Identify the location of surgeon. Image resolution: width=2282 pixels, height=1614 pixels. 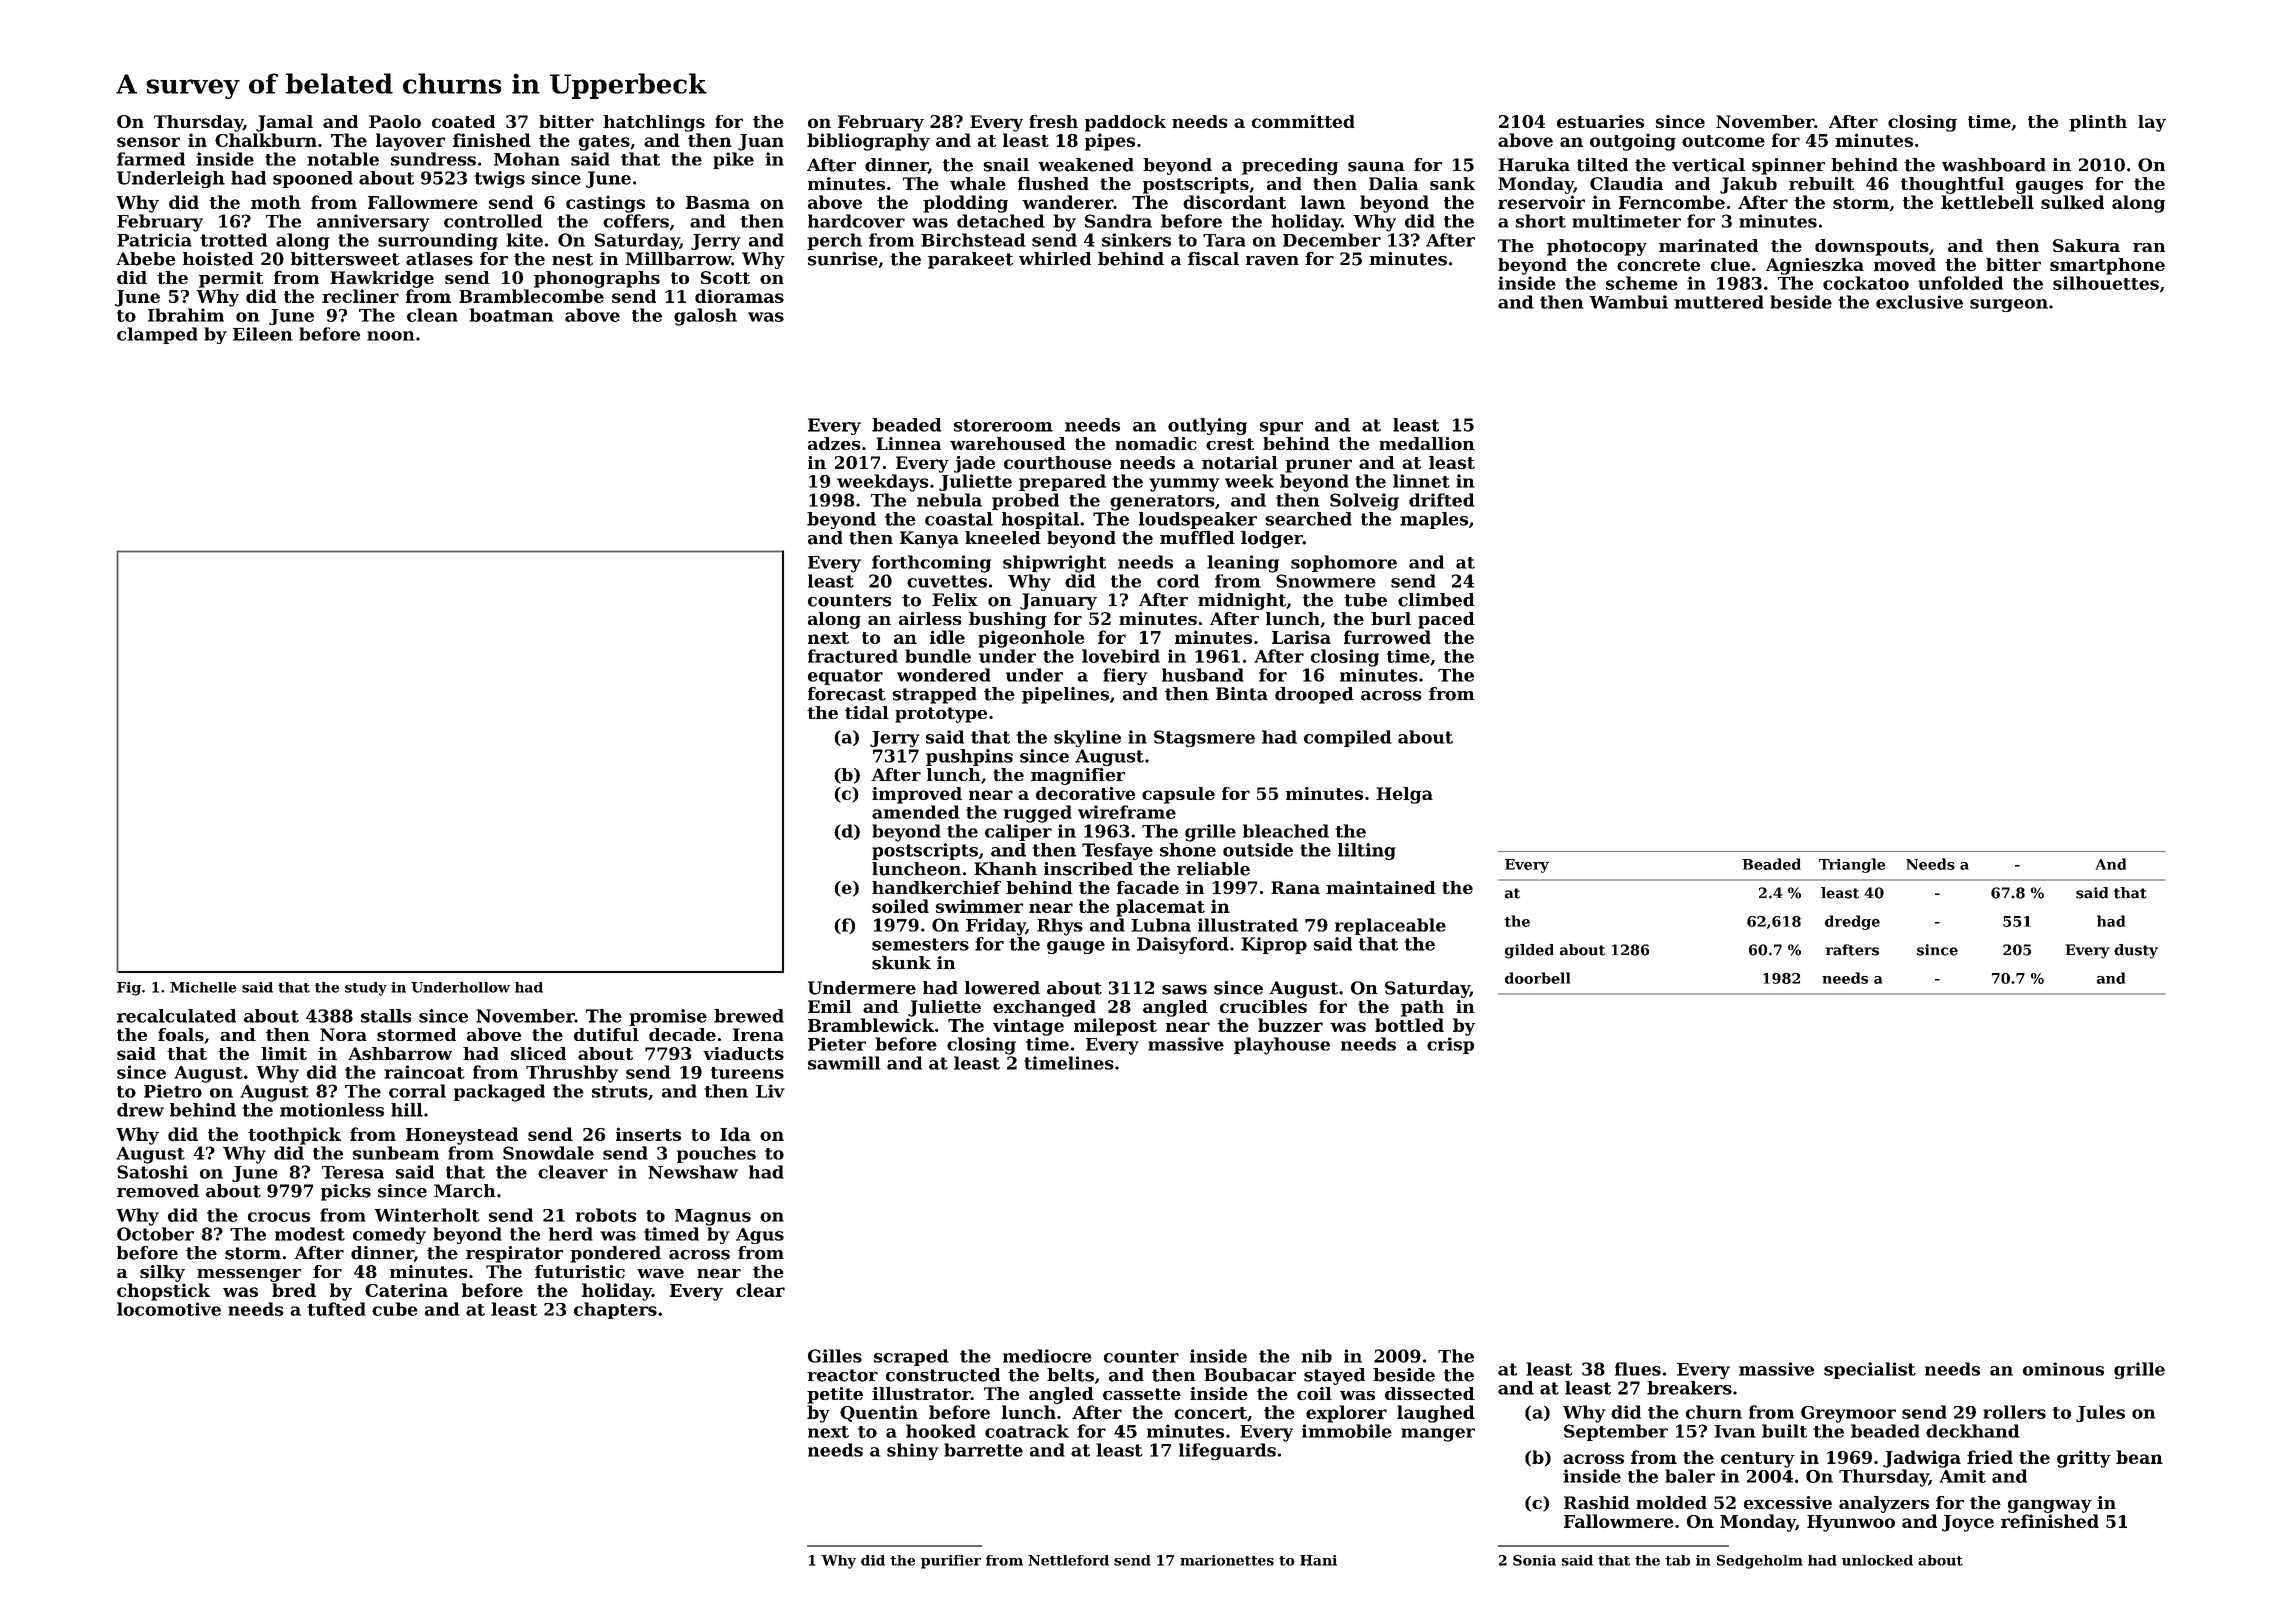
(2009, 305).
